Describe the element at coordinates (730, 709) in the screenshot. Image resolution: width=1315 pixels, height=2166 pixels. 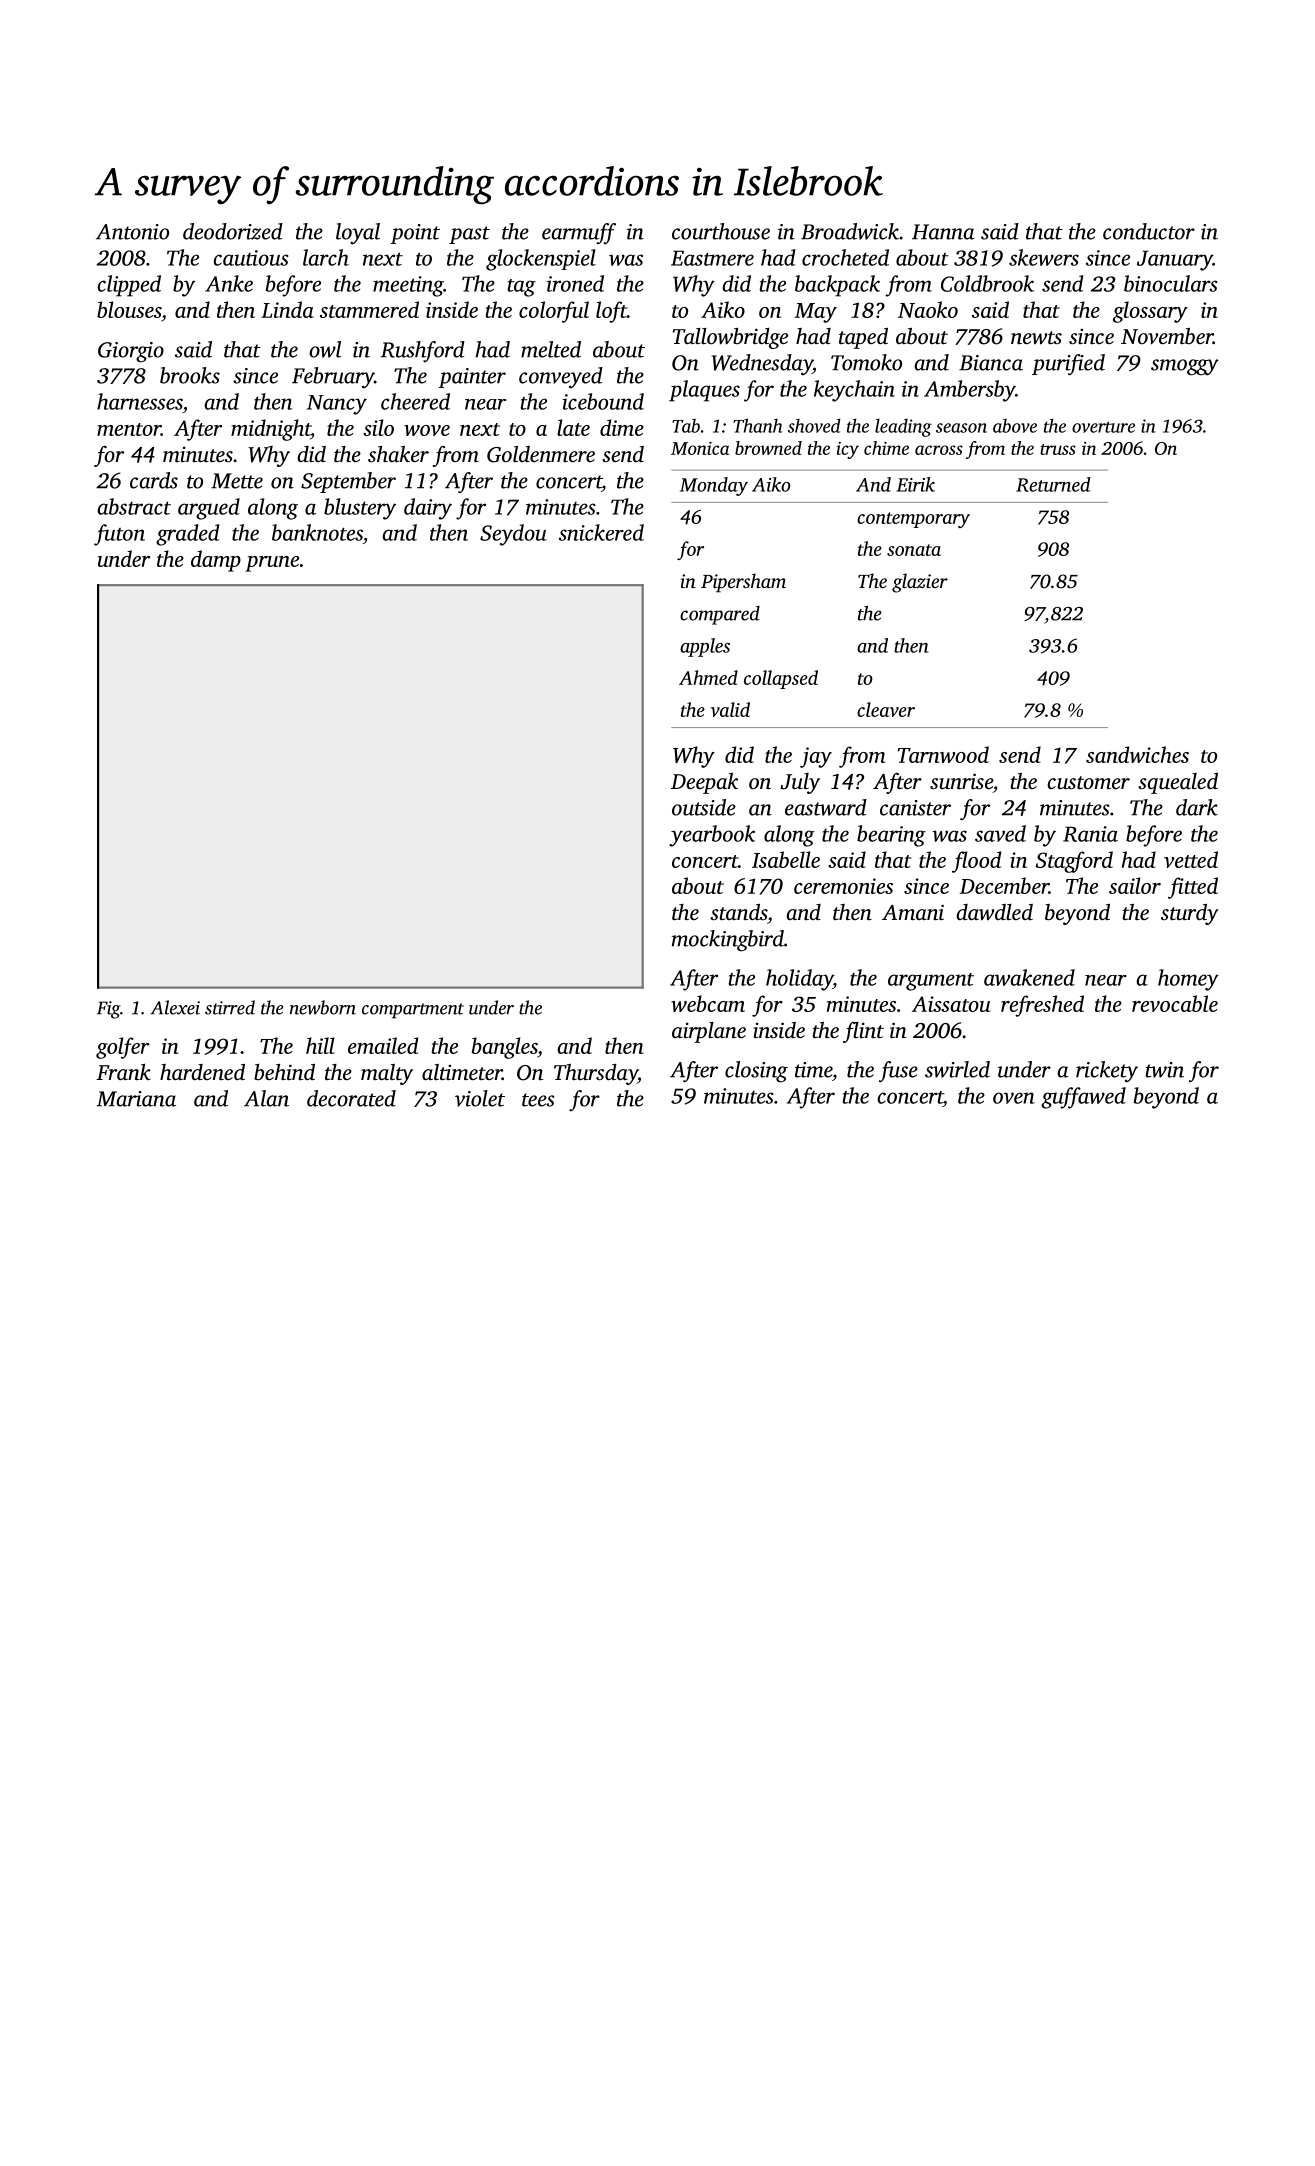
I see `valid` at that location.
